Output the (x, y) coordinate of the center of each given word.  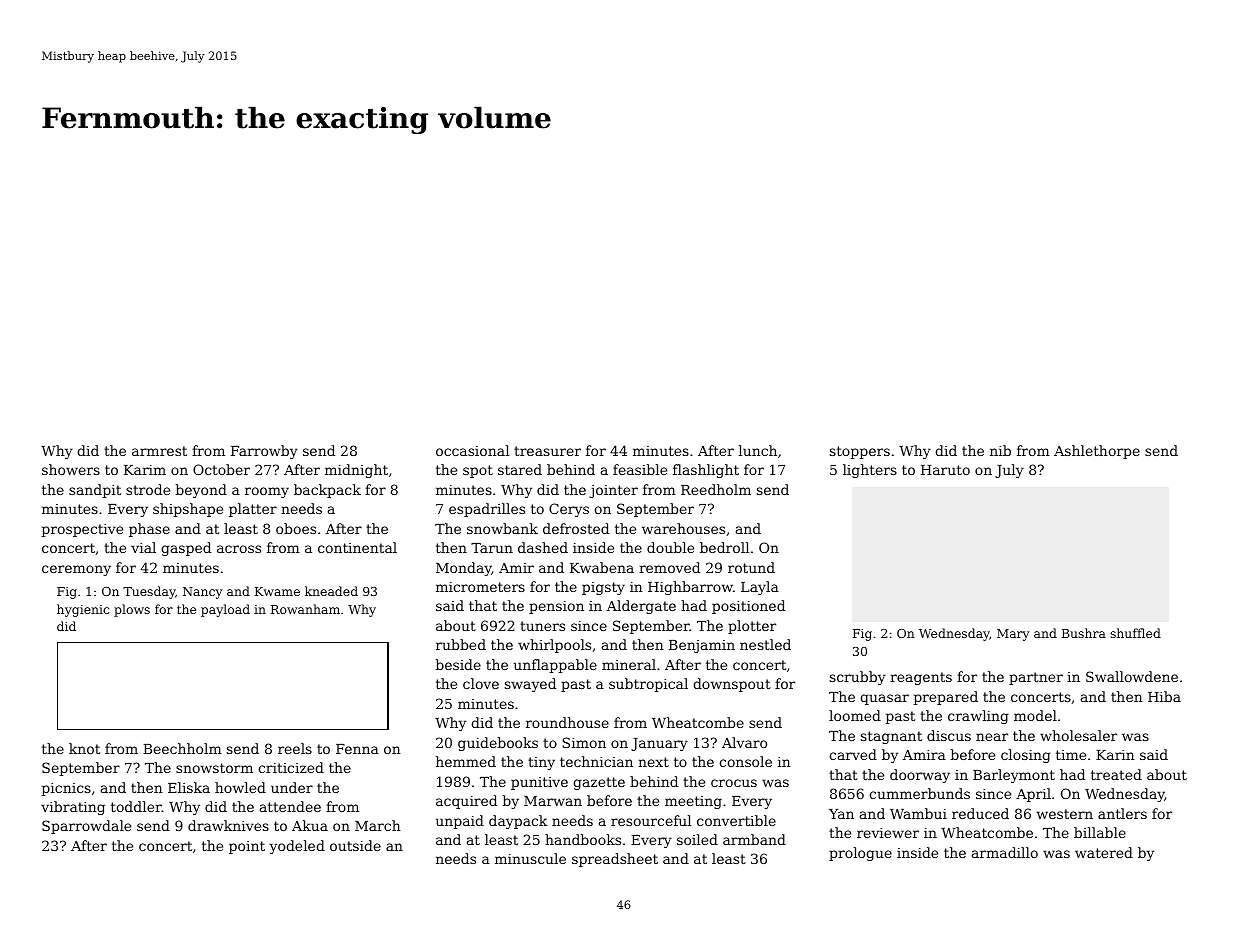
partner (1036, 678)
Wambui (918, 813)
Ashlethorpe (1097, 452)
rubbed (461, 644)
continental (357, 547)
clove (481, 683)
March (378, 825)
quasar (884, 699)
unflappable (555, 666)
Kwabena (602, 567)
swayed (530, 685)
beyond (201, 491)
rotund (751, 567)
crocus (734, 783)
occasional (472, 450)
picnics (66, 789)
